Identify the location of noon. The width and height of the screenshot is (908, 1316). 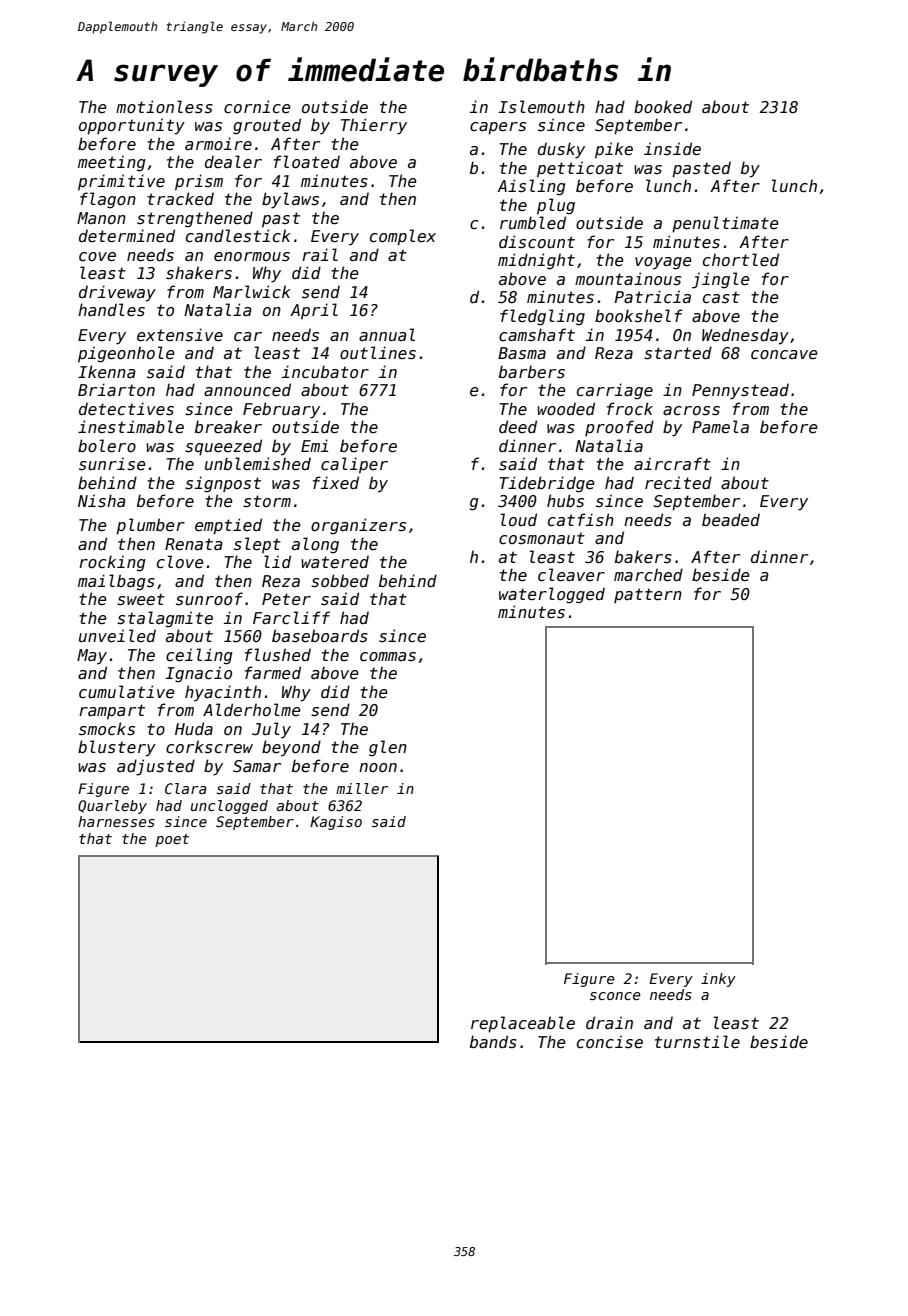
(378, 767).
